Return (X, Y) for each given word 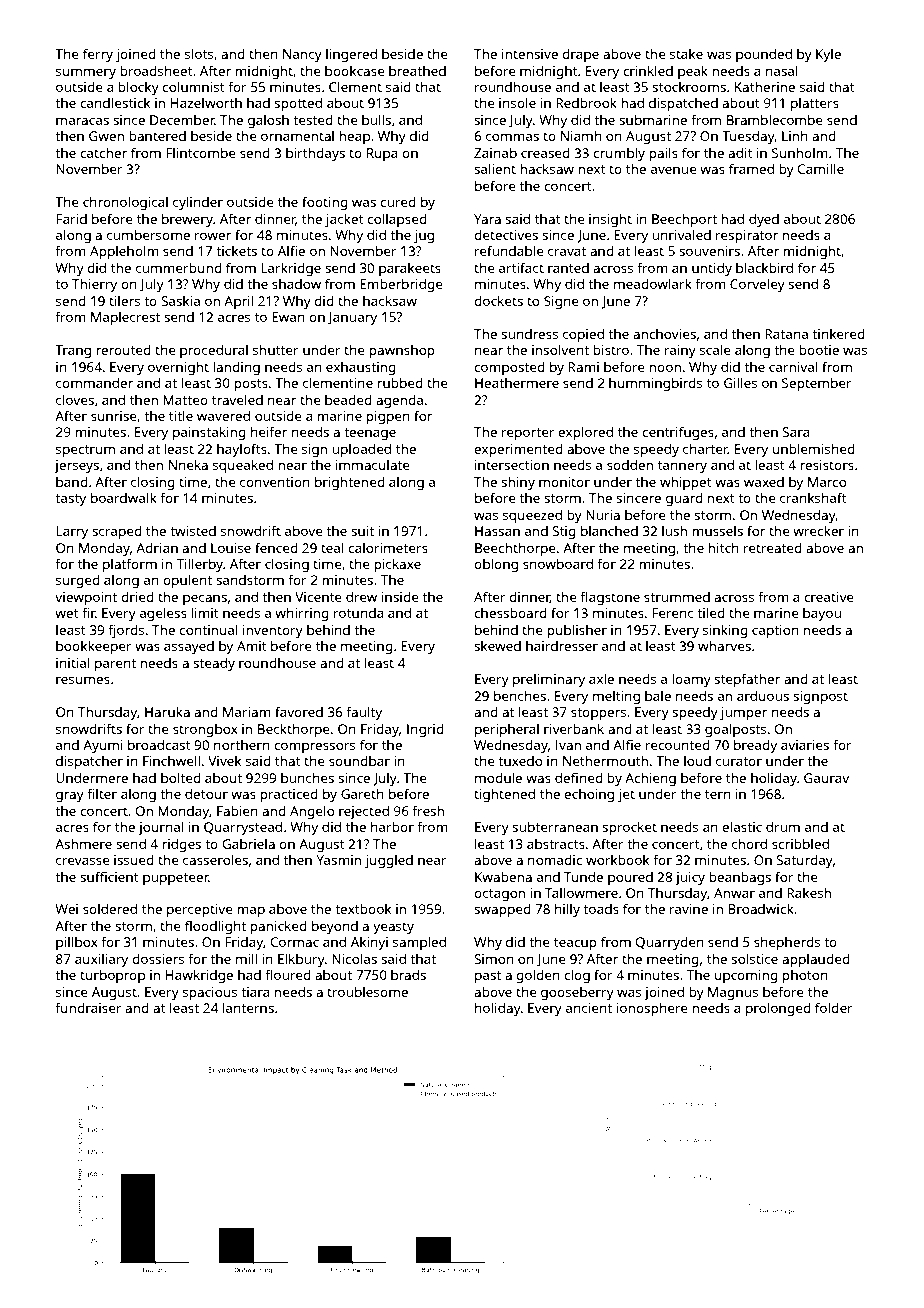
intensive (530, 54)
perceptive (200, 910)
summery (86, 74)
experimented (518, 450)
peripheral (507, 730)
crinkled (648, 70)
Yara (487, 219)
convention (275, 482)
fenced (276, 547)
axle (601, 678)
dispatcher (89, 762)
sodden (630, 465)
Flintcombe (201, 153)
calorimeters (388, 548)
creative (829, 597)
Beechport (684, 220)
